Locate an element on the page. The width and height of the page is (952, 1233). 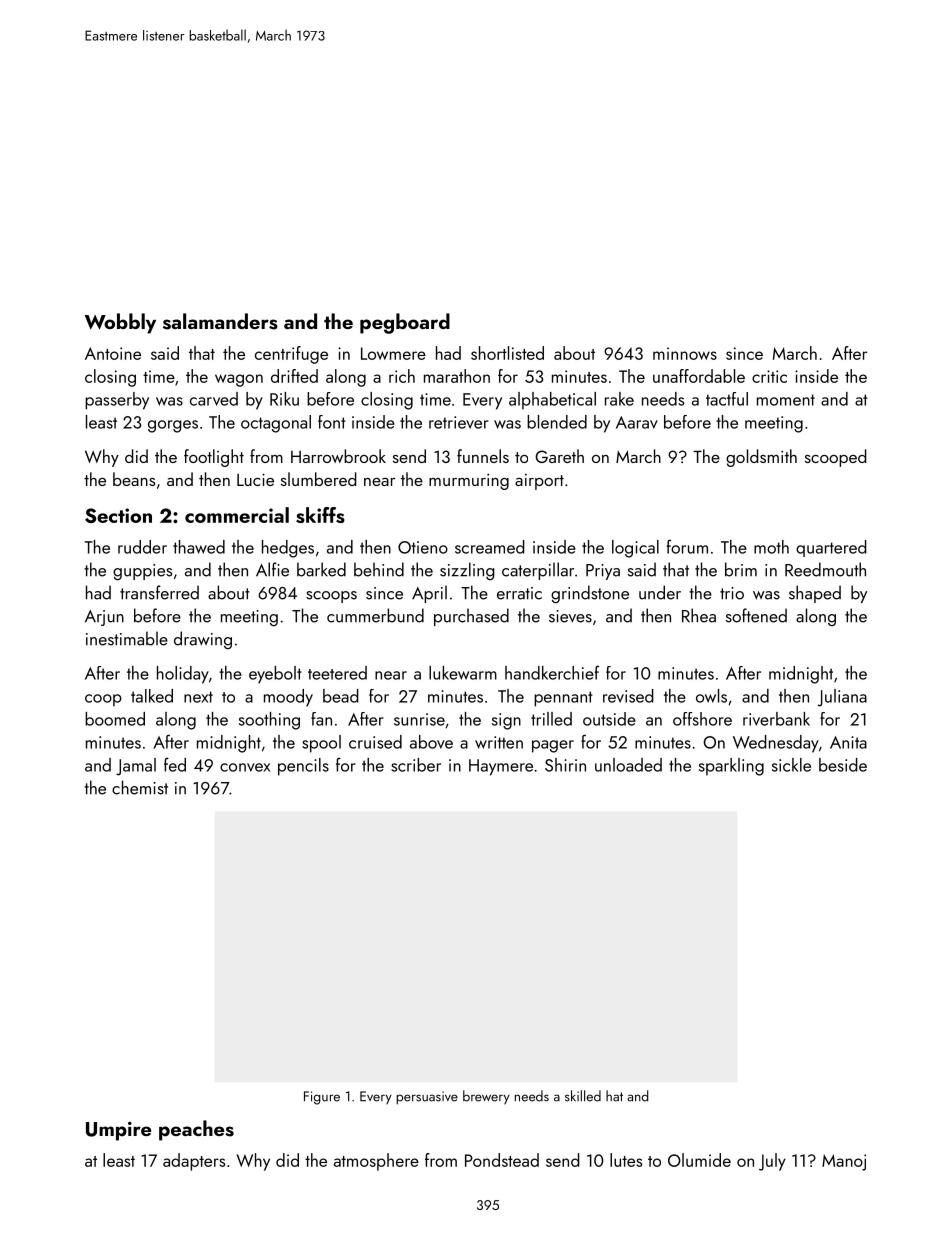
lukewarm is located at coordinates (463, 673).
